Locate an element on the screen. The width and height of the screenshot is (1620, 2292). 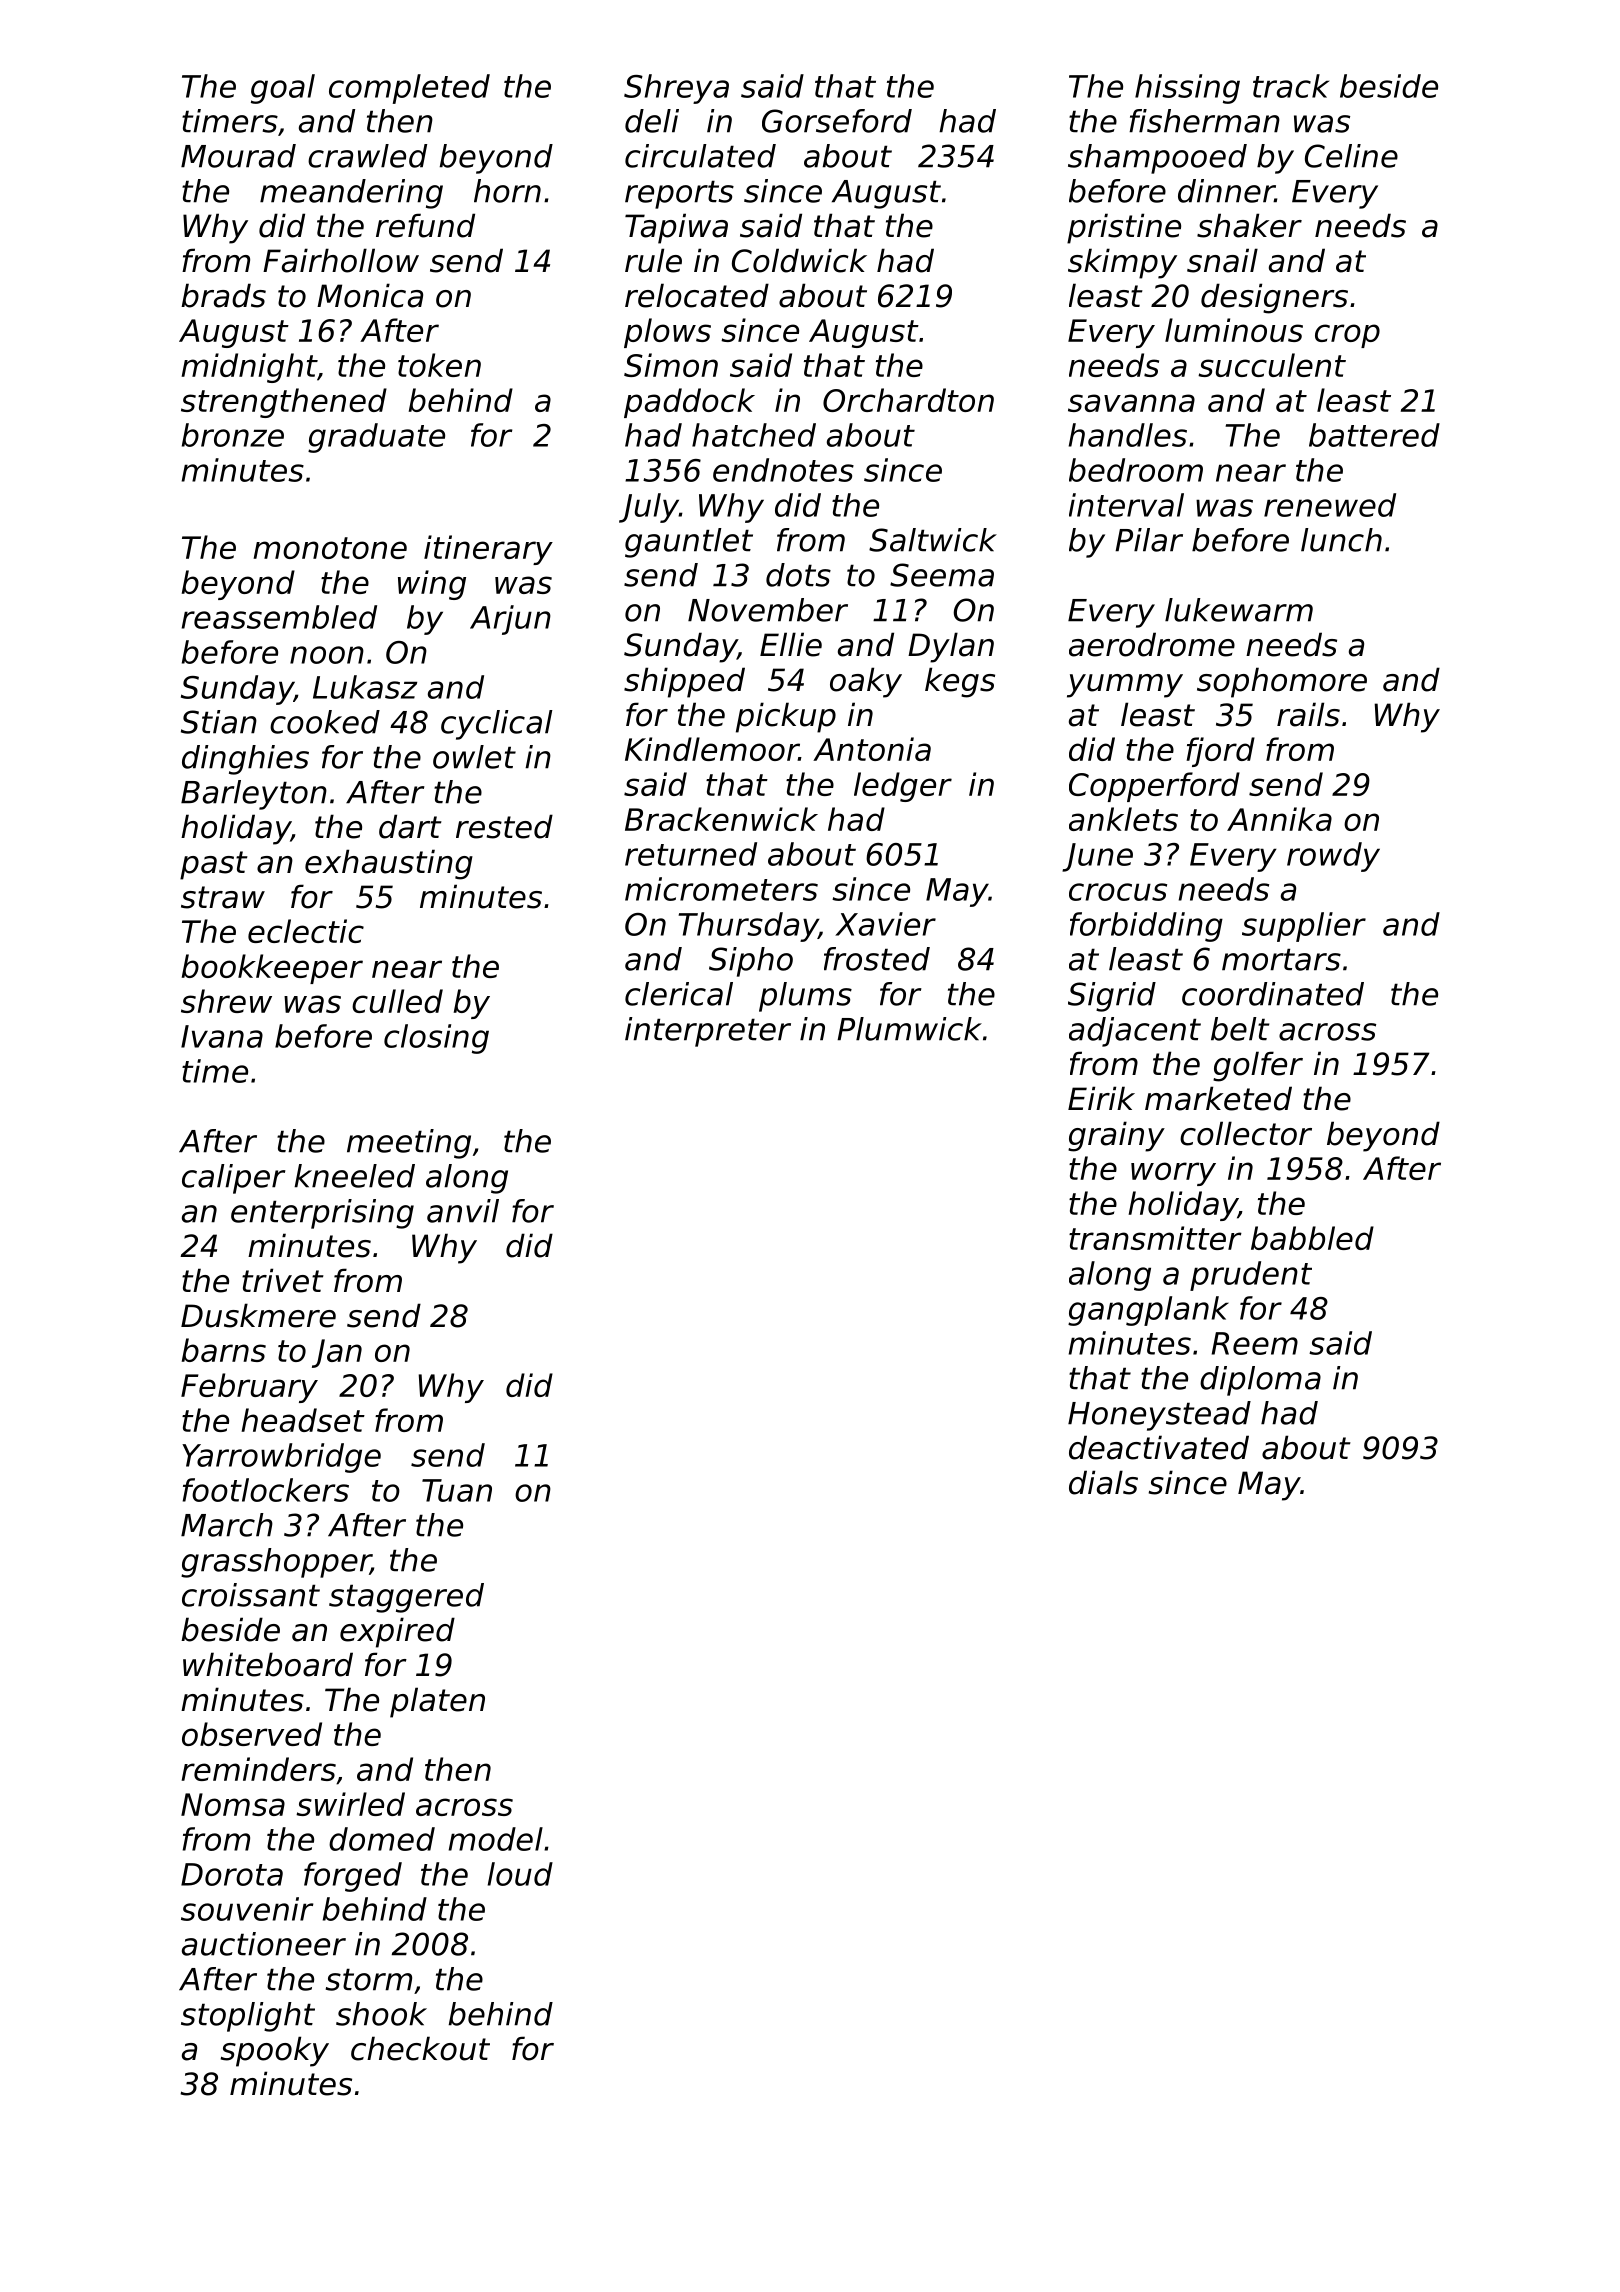
shook is located at coordinates (381, 2014).
